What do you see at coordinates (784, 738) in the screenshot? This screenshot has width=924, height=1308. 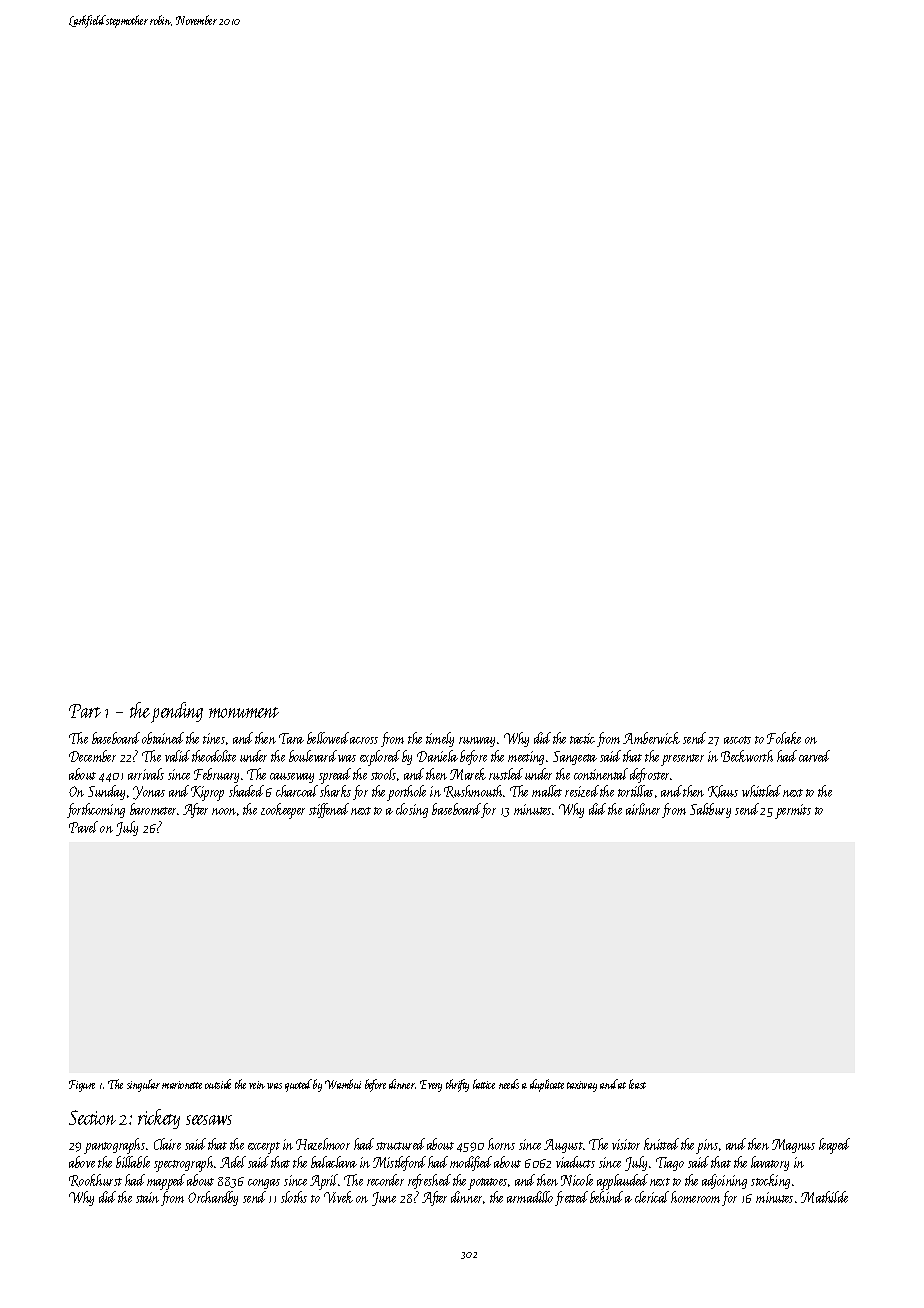 I see `Folake` at bounding box center [784, 738].
